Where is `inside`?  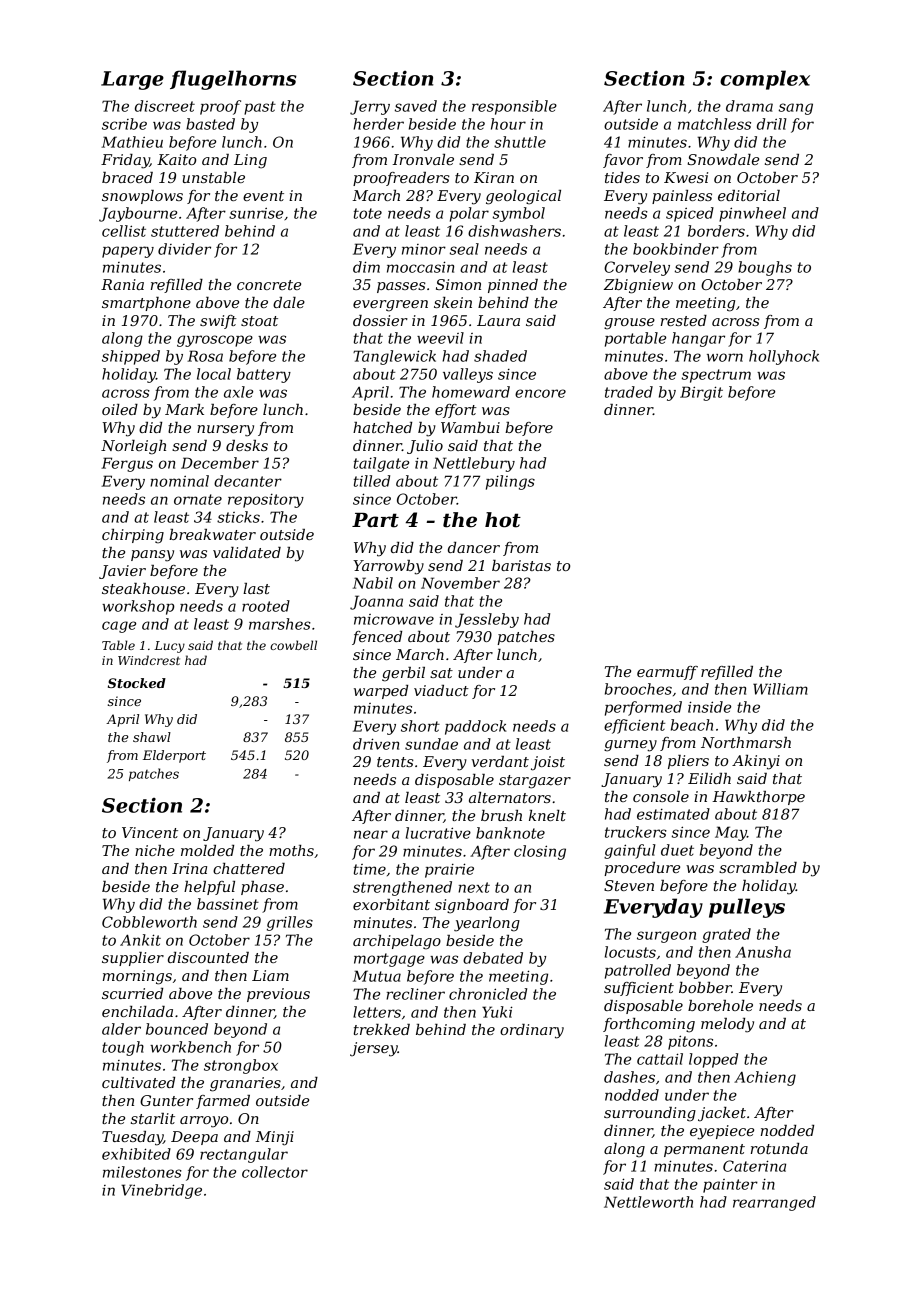 inside is located at coordinates (709, 707).
